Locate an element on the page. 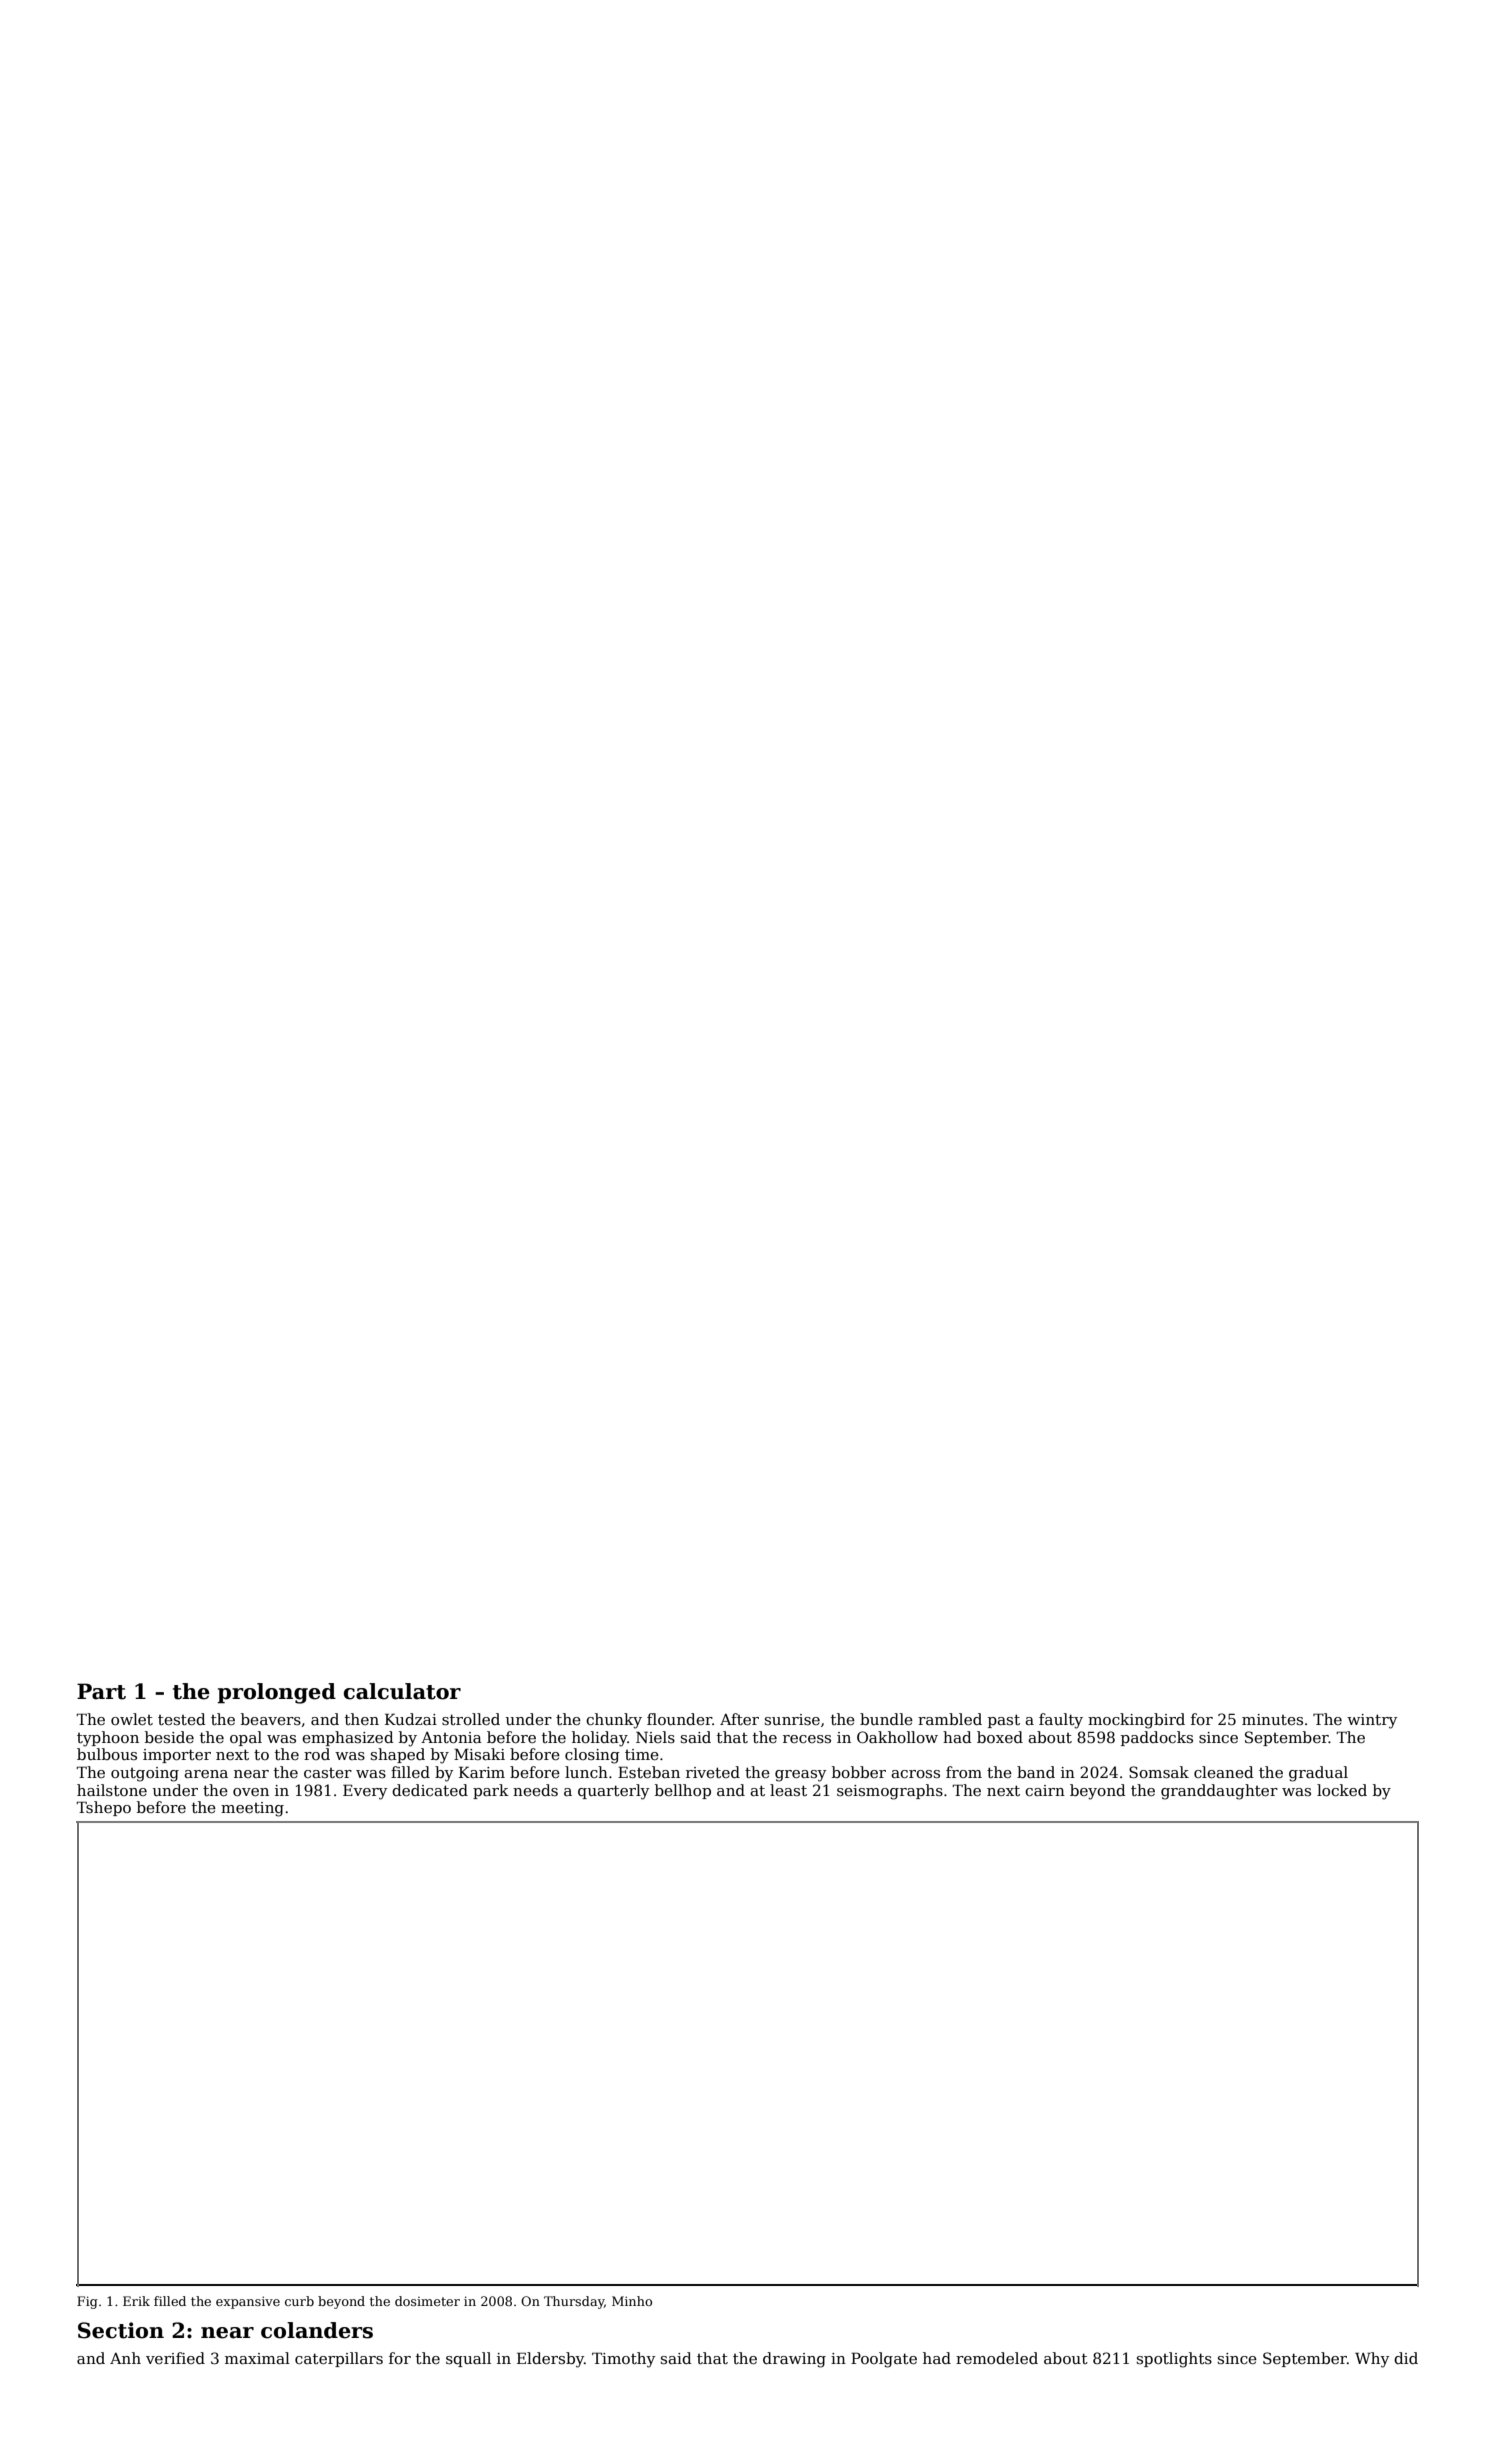 This page has height=2464, width=1496. minutes is located at coordinates (1272, 1719).
